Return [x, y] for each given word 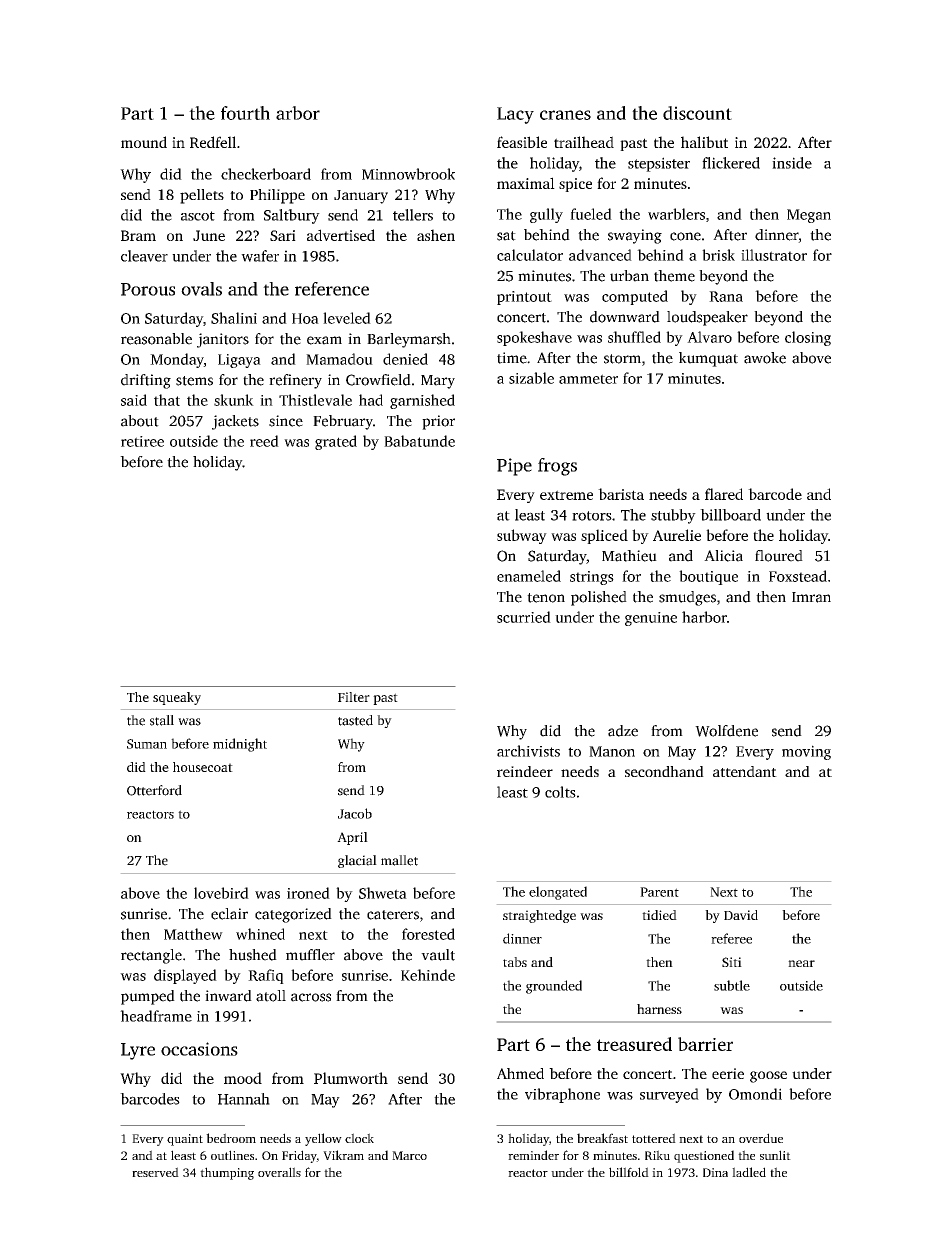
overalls [279, 1172]
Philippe [277, 196]
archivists [528, 751]
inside [792, 163]
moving [806, 752]
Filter [354, 697]
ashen [436, 235]
